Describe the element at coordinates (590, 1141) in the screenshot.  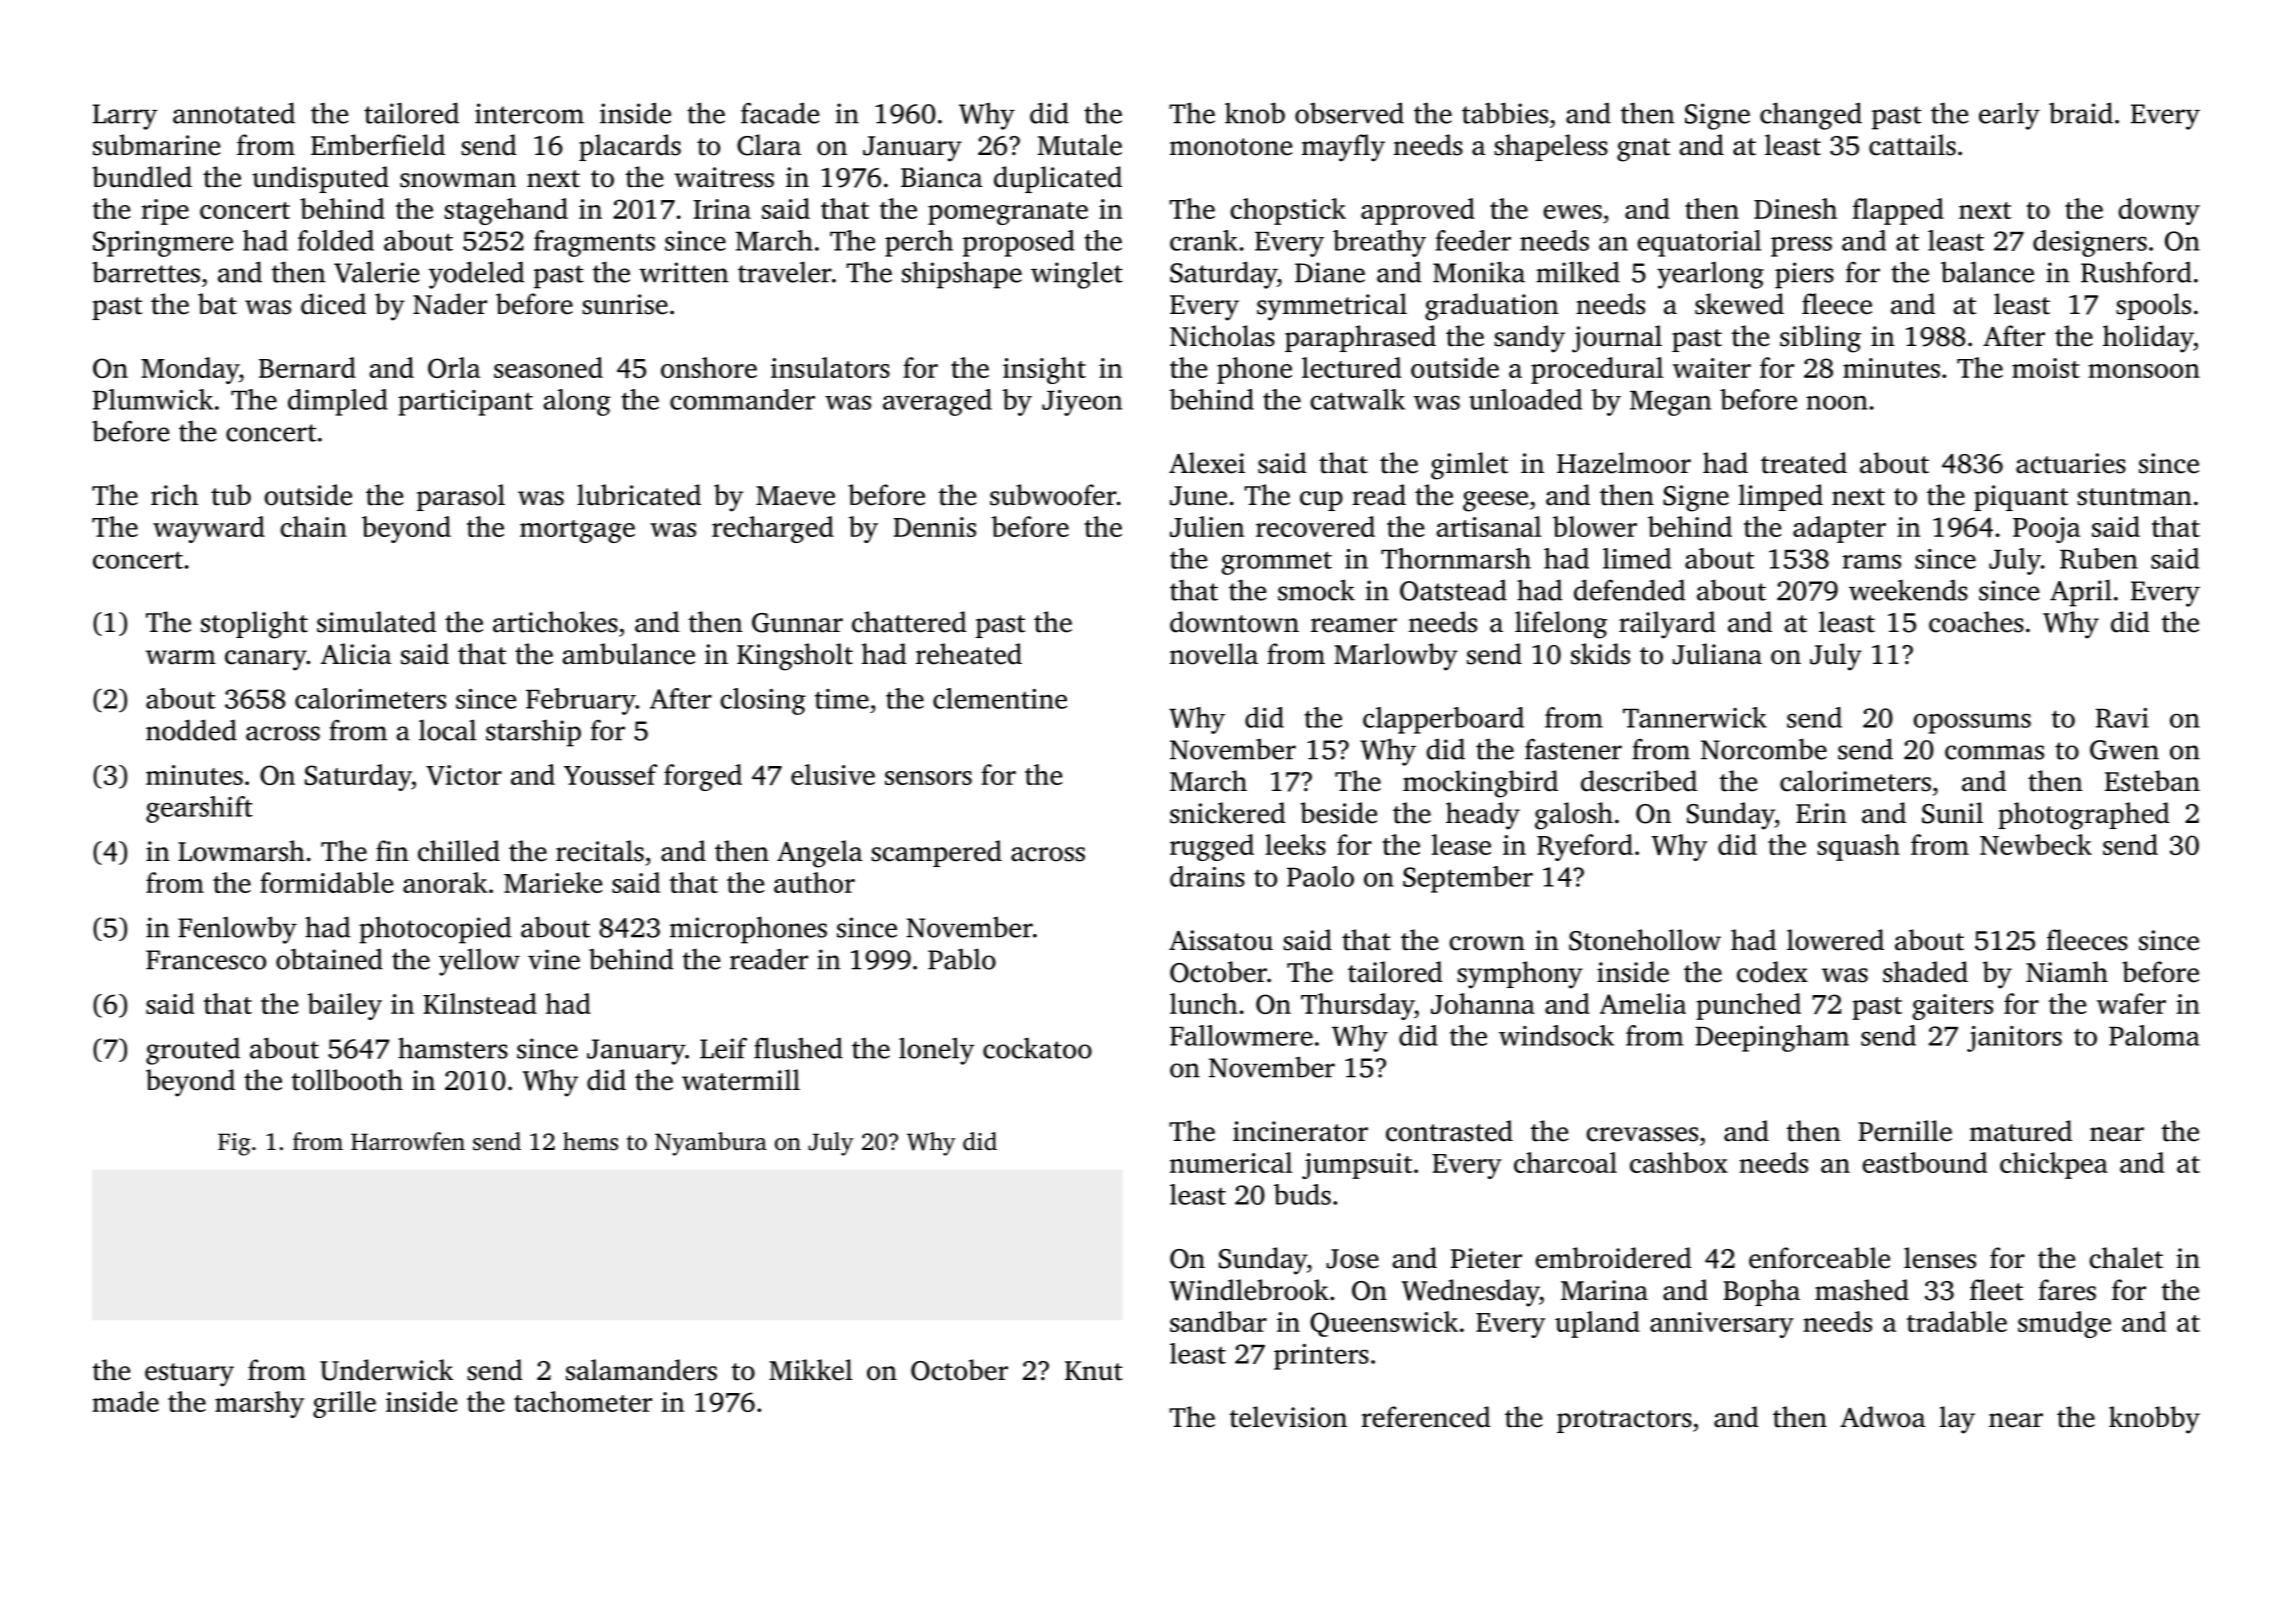
I see `hems` at that location.
